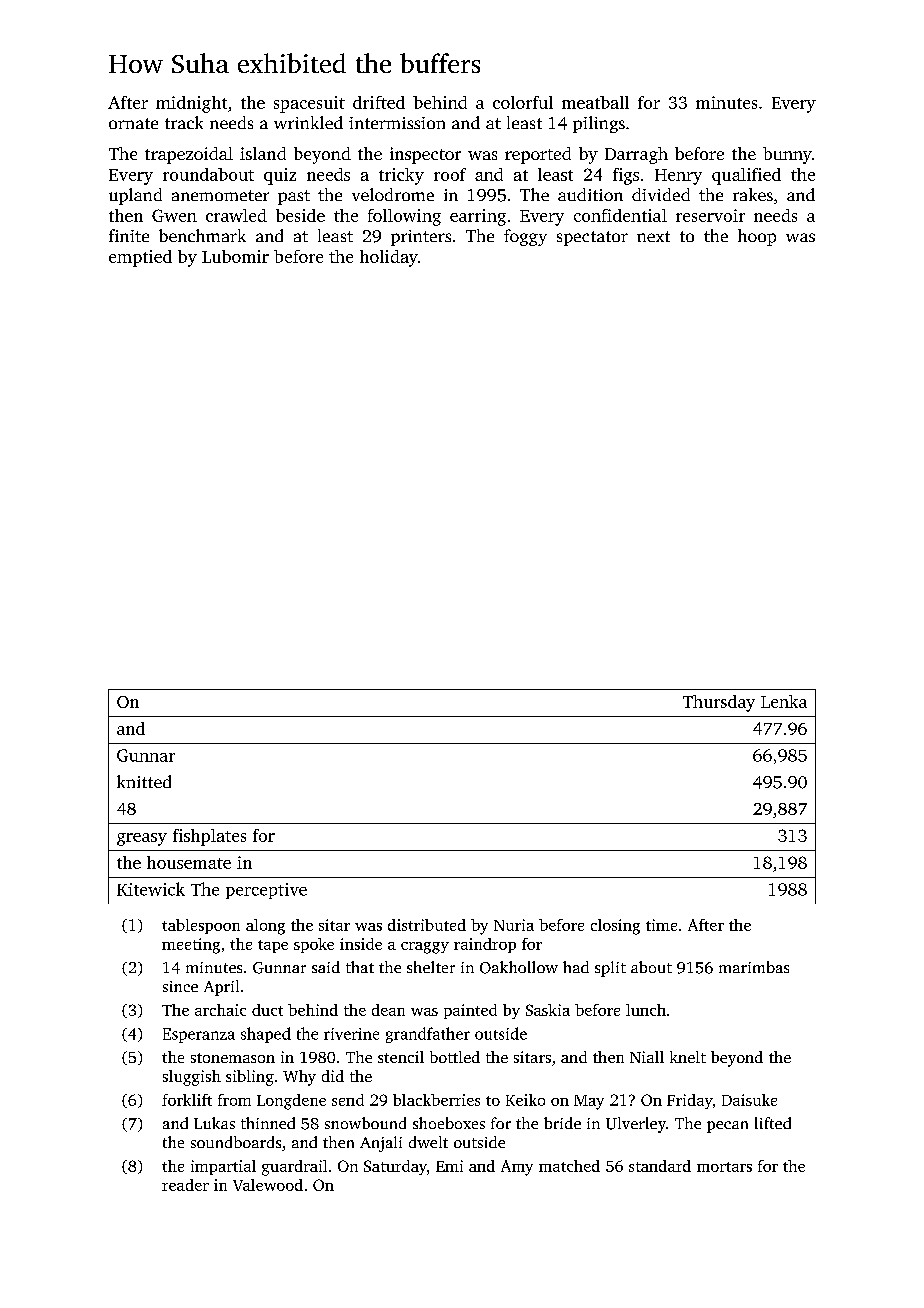 Image resolution: width=924 pixels, height=1308 pixels. I want to click on Thursday, so click(719, 703).
